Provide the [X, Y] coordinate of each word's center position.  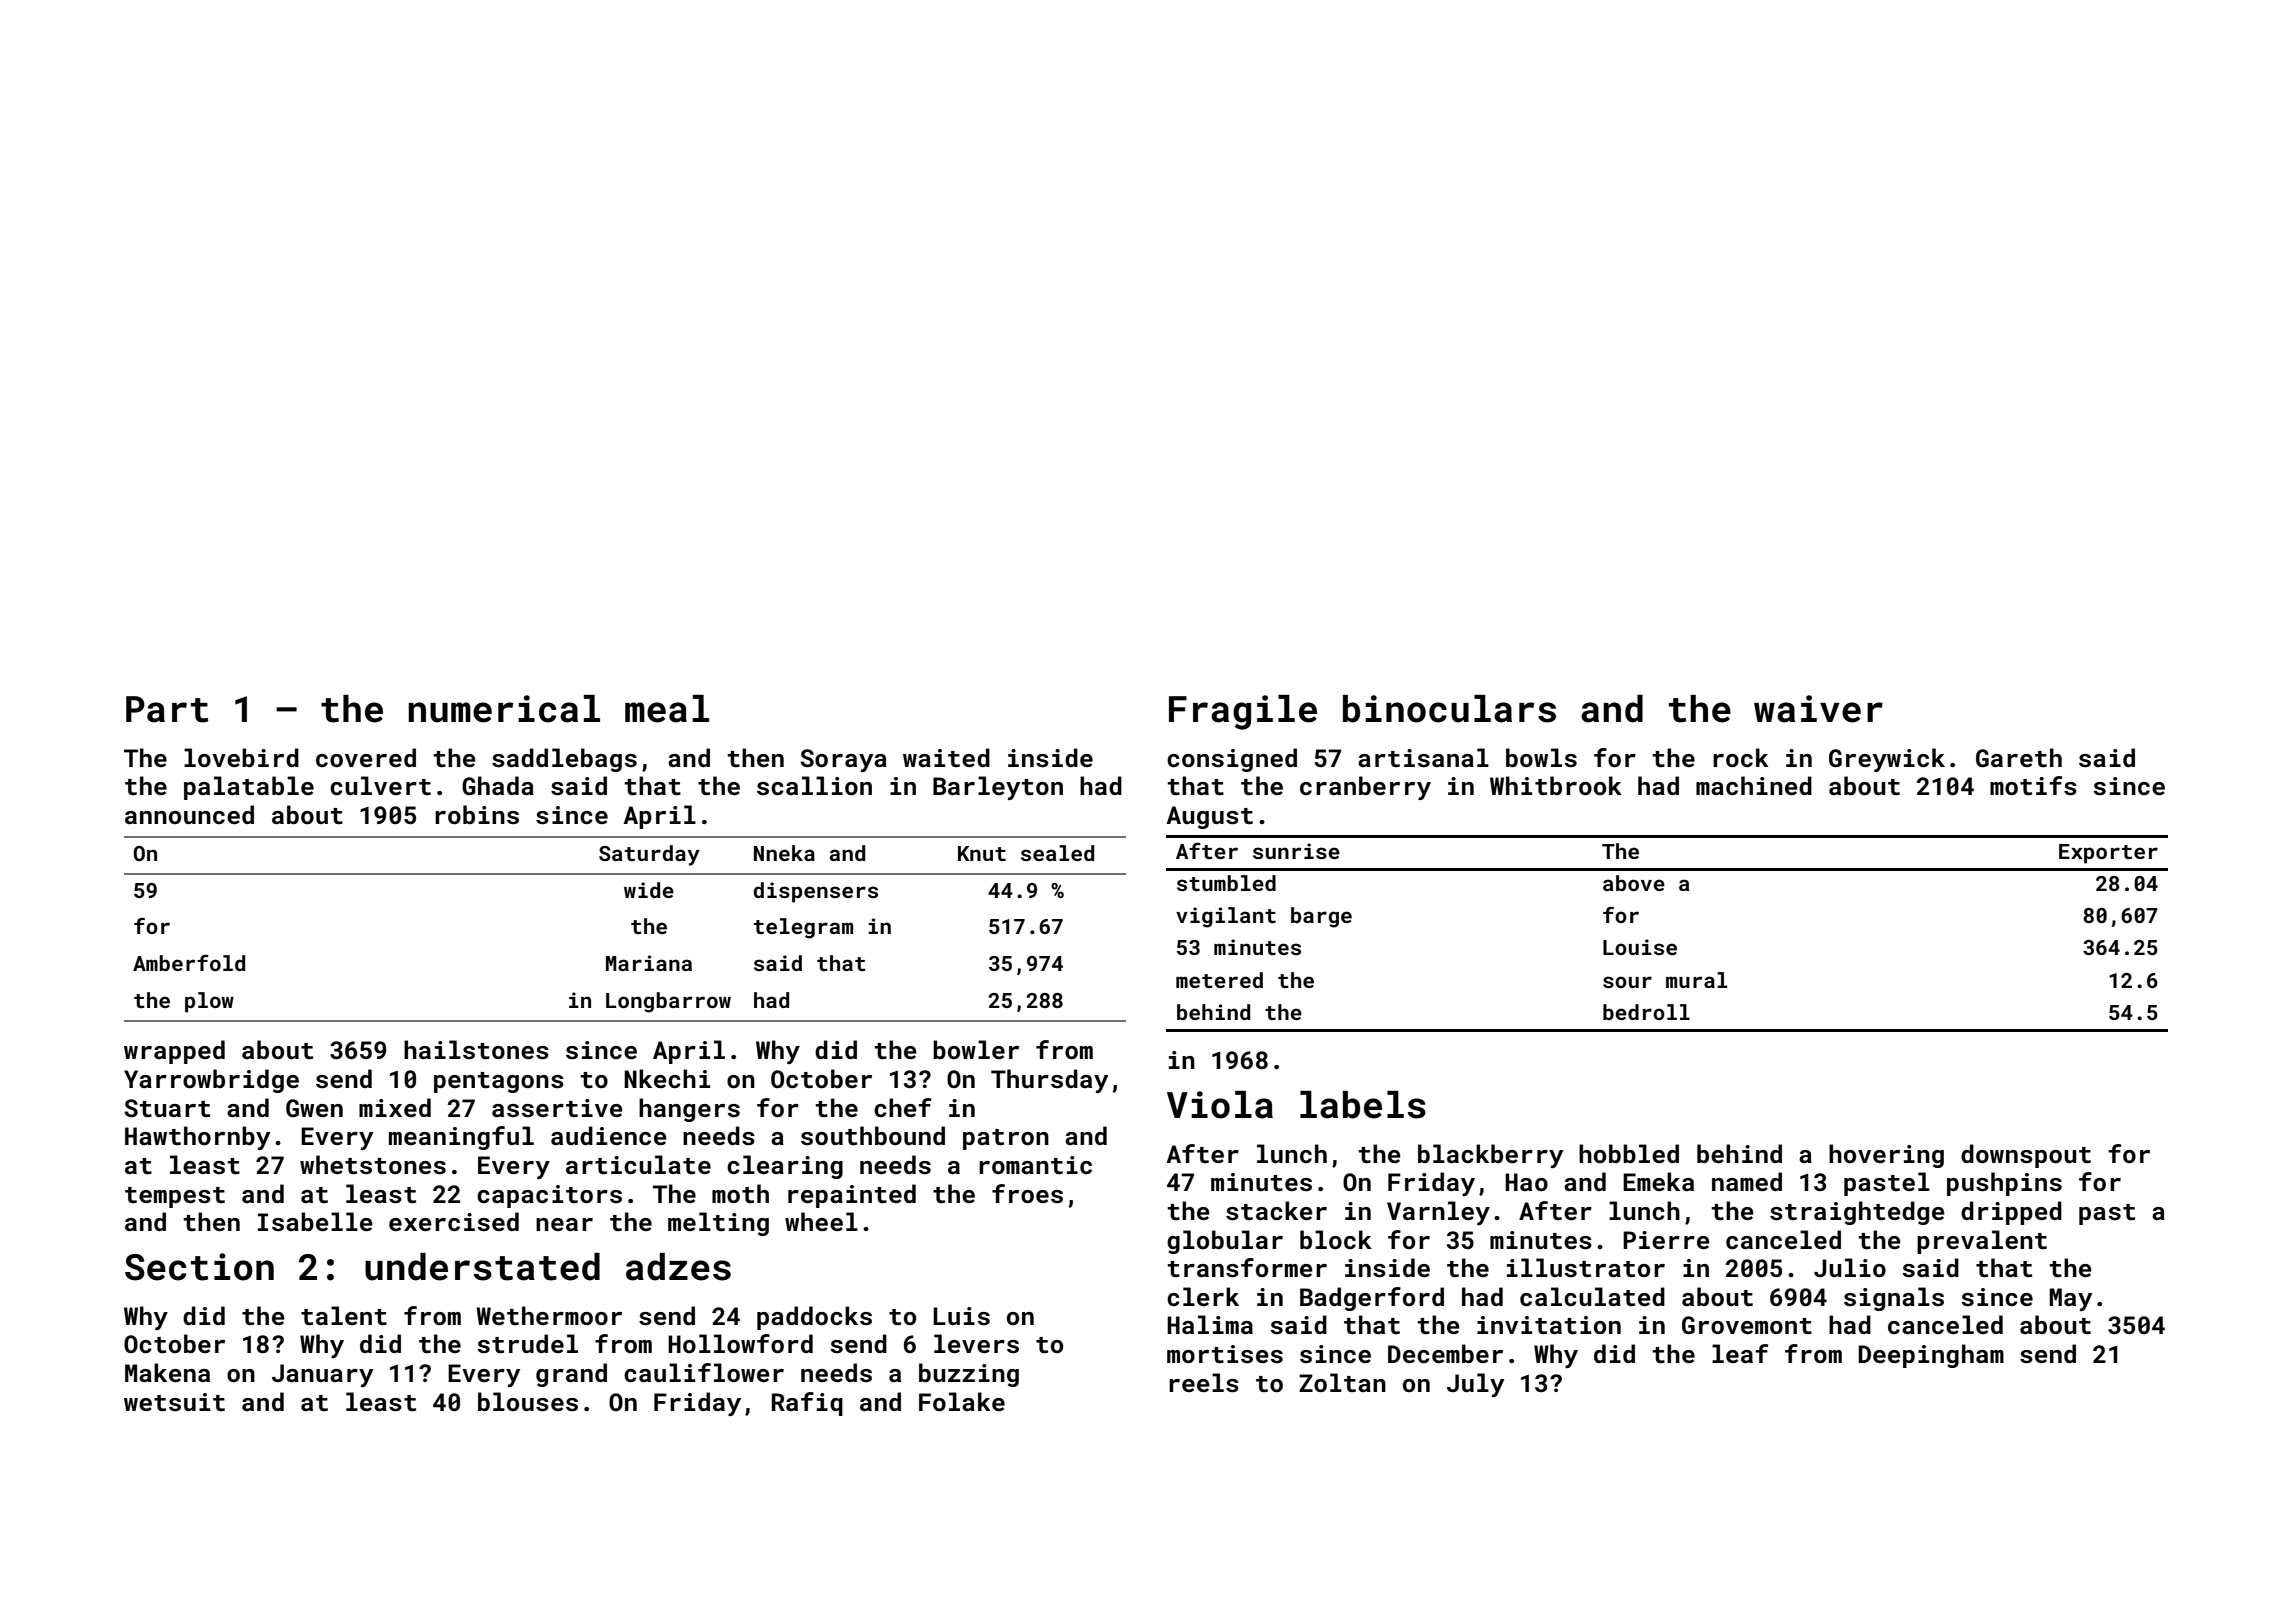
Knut [982, 853]
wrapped [174, 1052]
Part [167, 709]
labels [1363, 1105]
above [1634, 883]
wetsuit [174, 1402]
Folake [962, 1401]
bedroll [1646, 1012]
